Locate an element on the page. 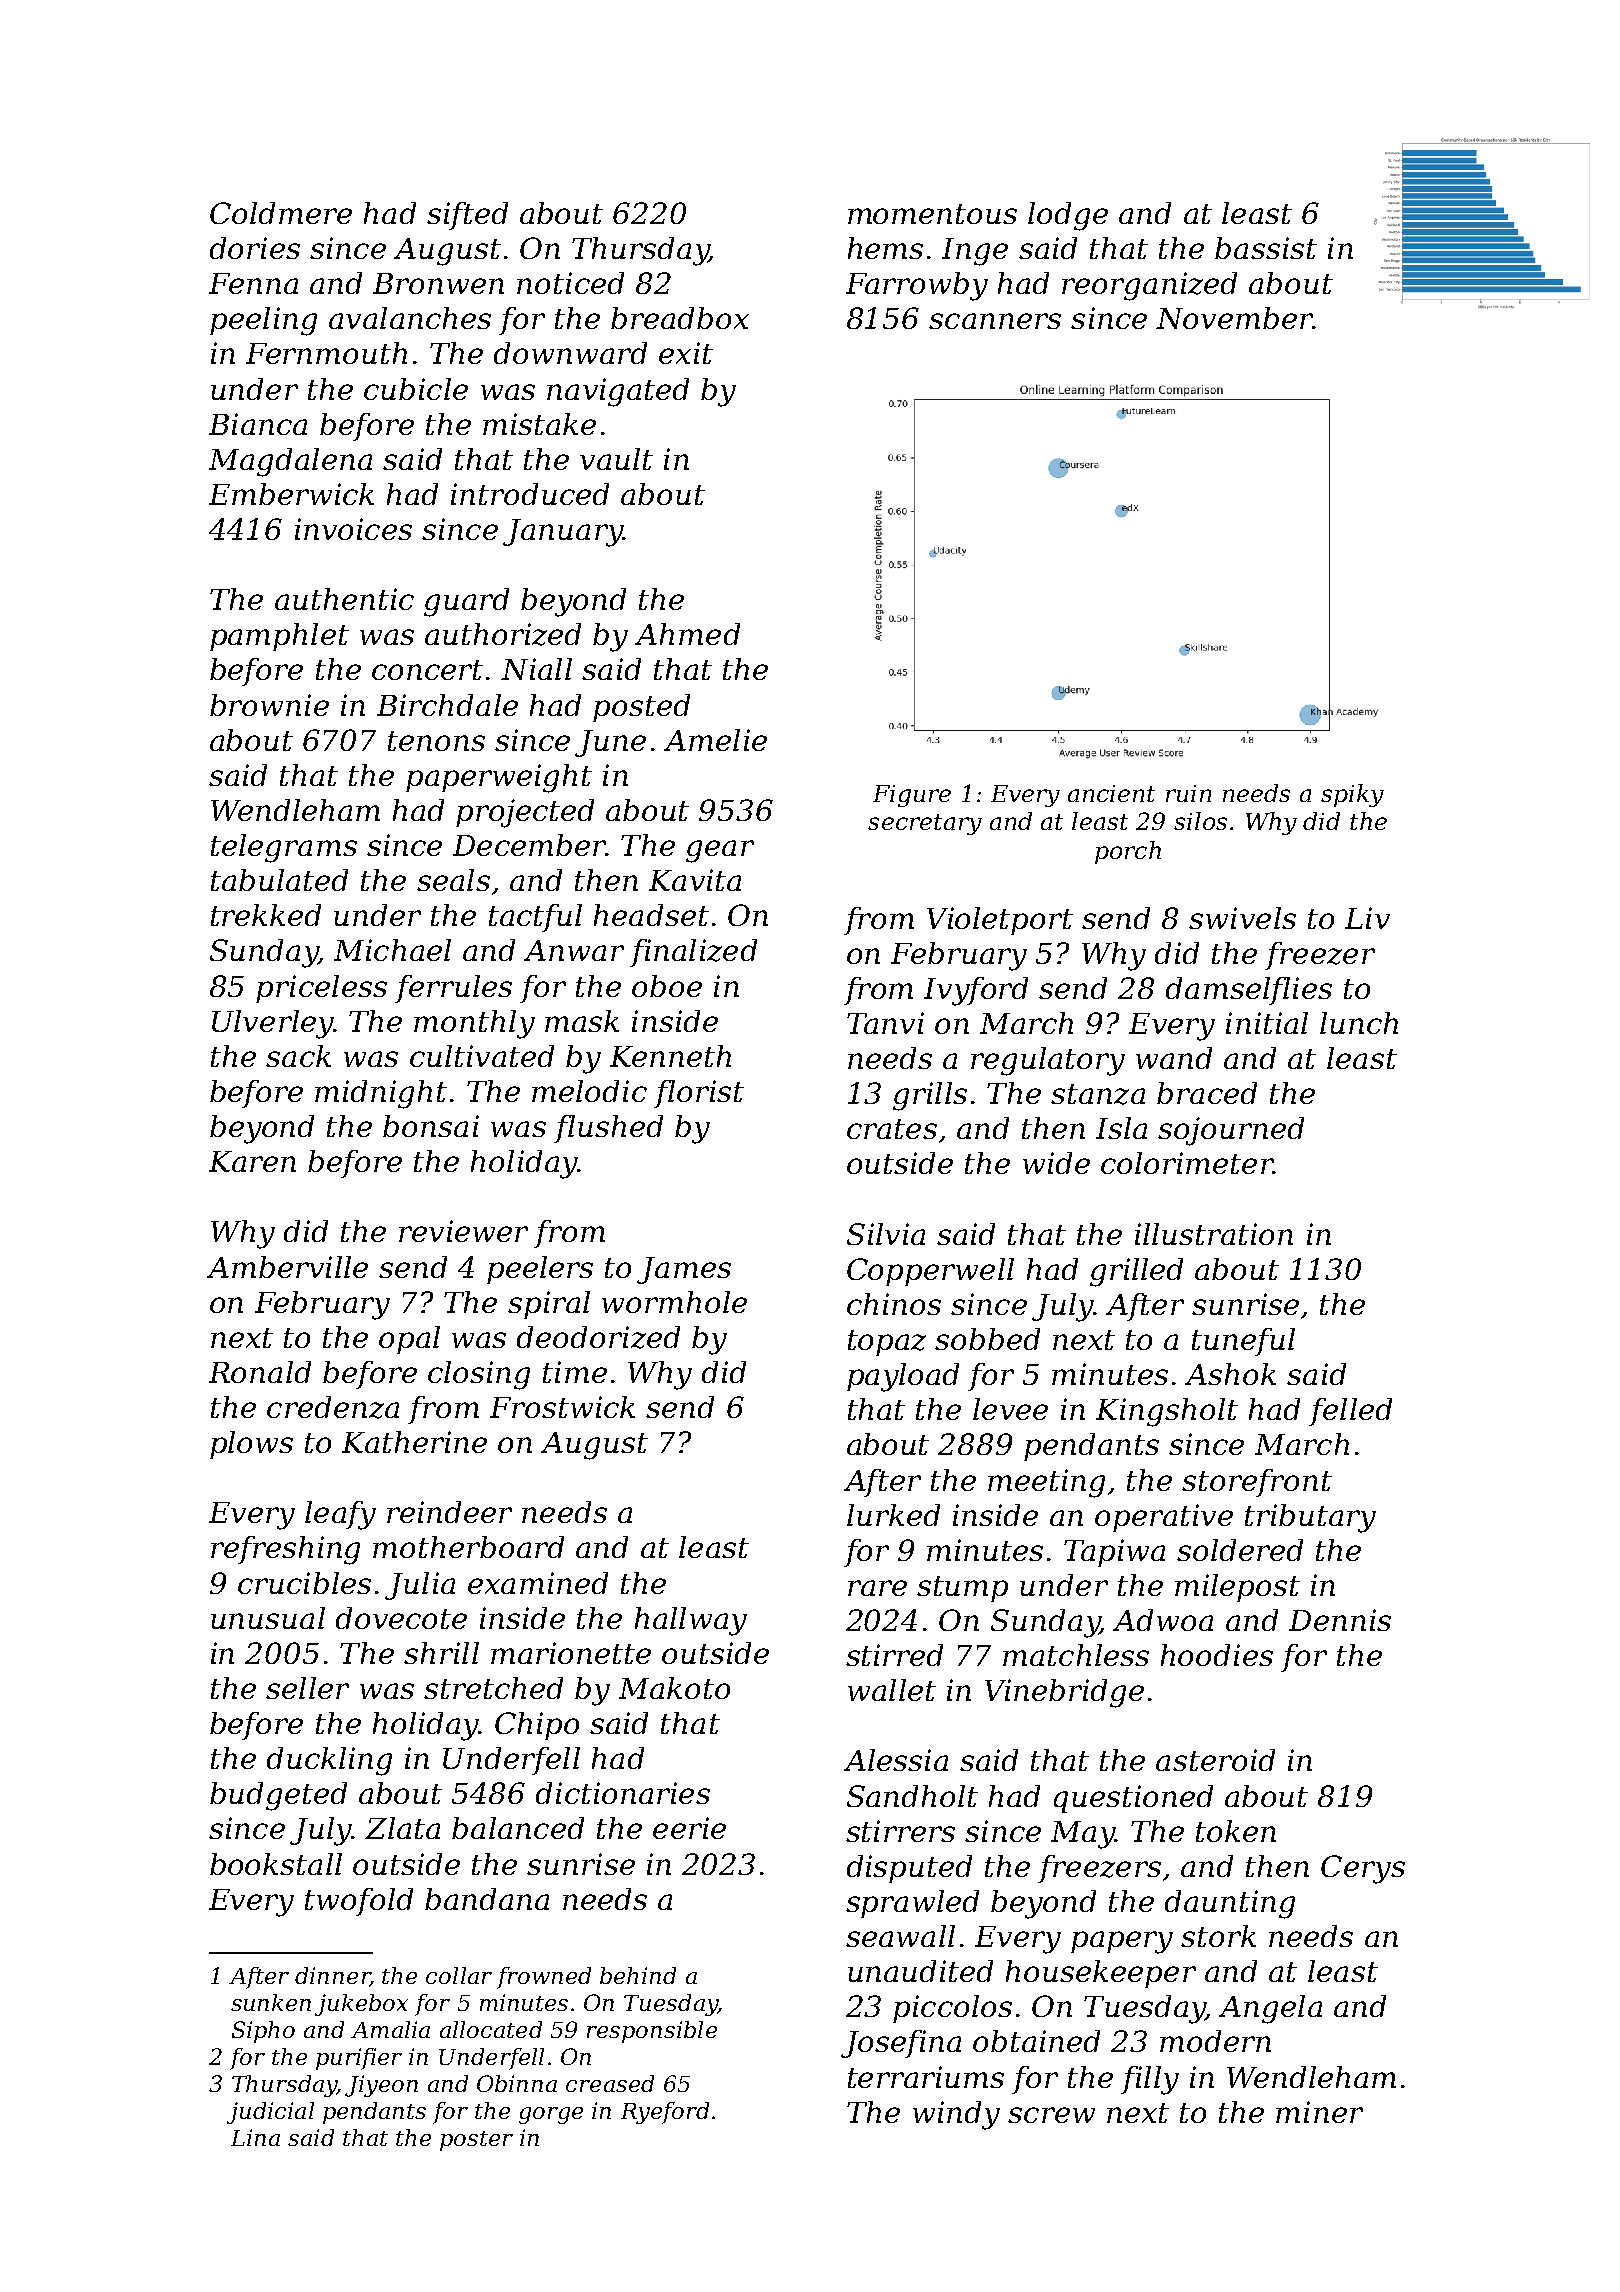  grills is located at coordinates (930, 1096).
